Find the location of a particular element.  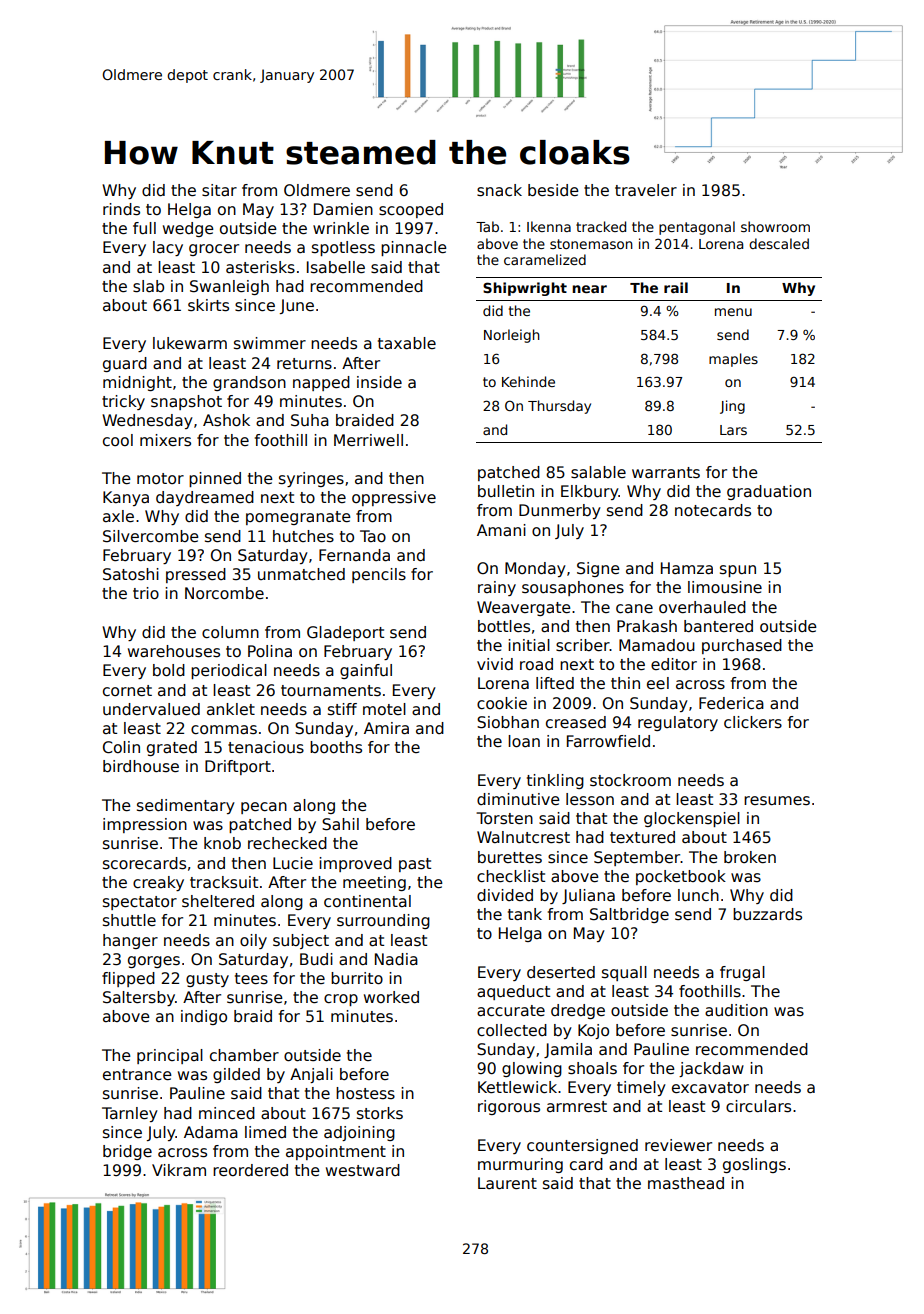

entrance is located at coordinates (137, 1075).
